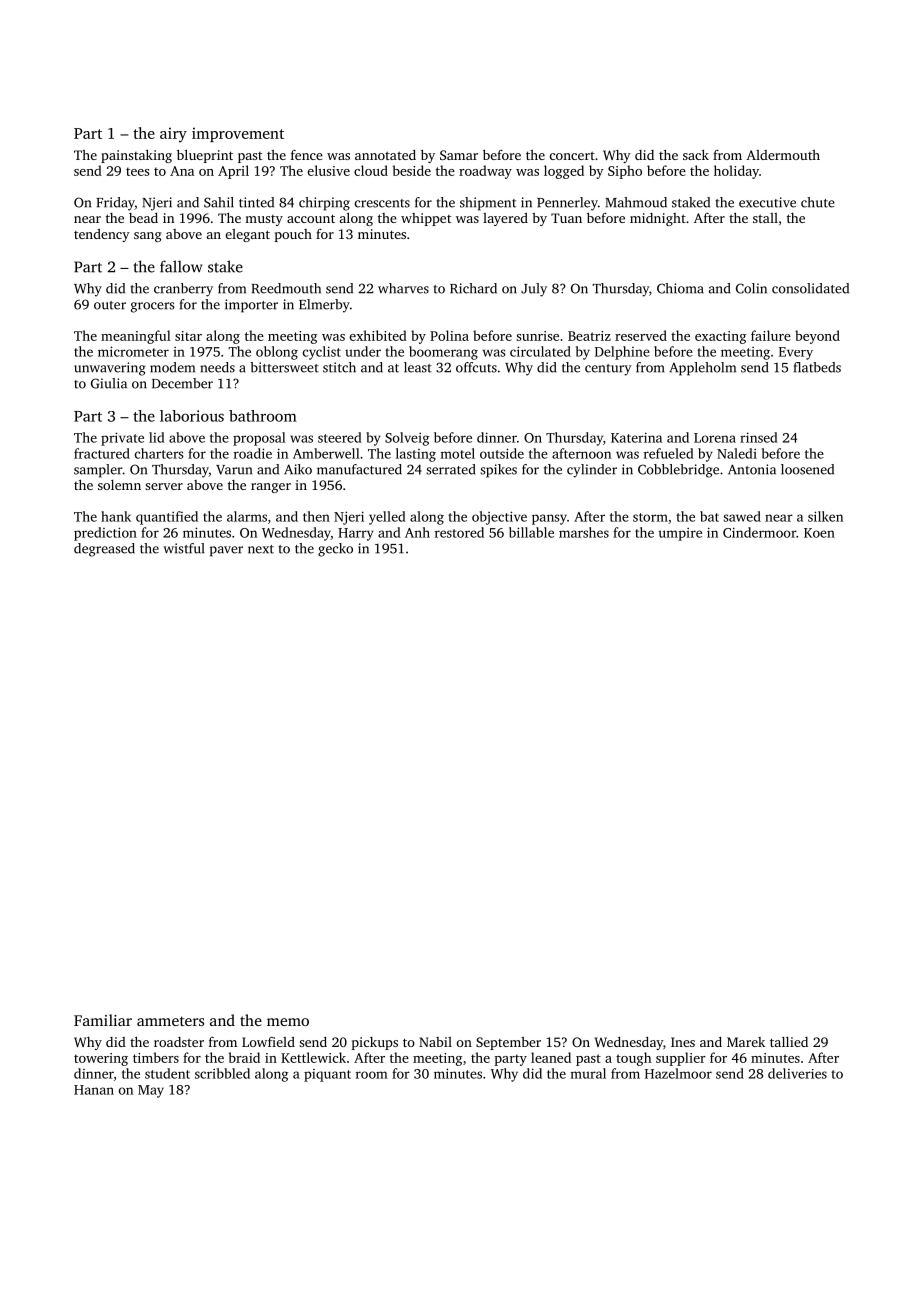 The image size is (924, 1308). Describe the element at coordinates (588, 1073) in the document. I see `mural` at that location.
